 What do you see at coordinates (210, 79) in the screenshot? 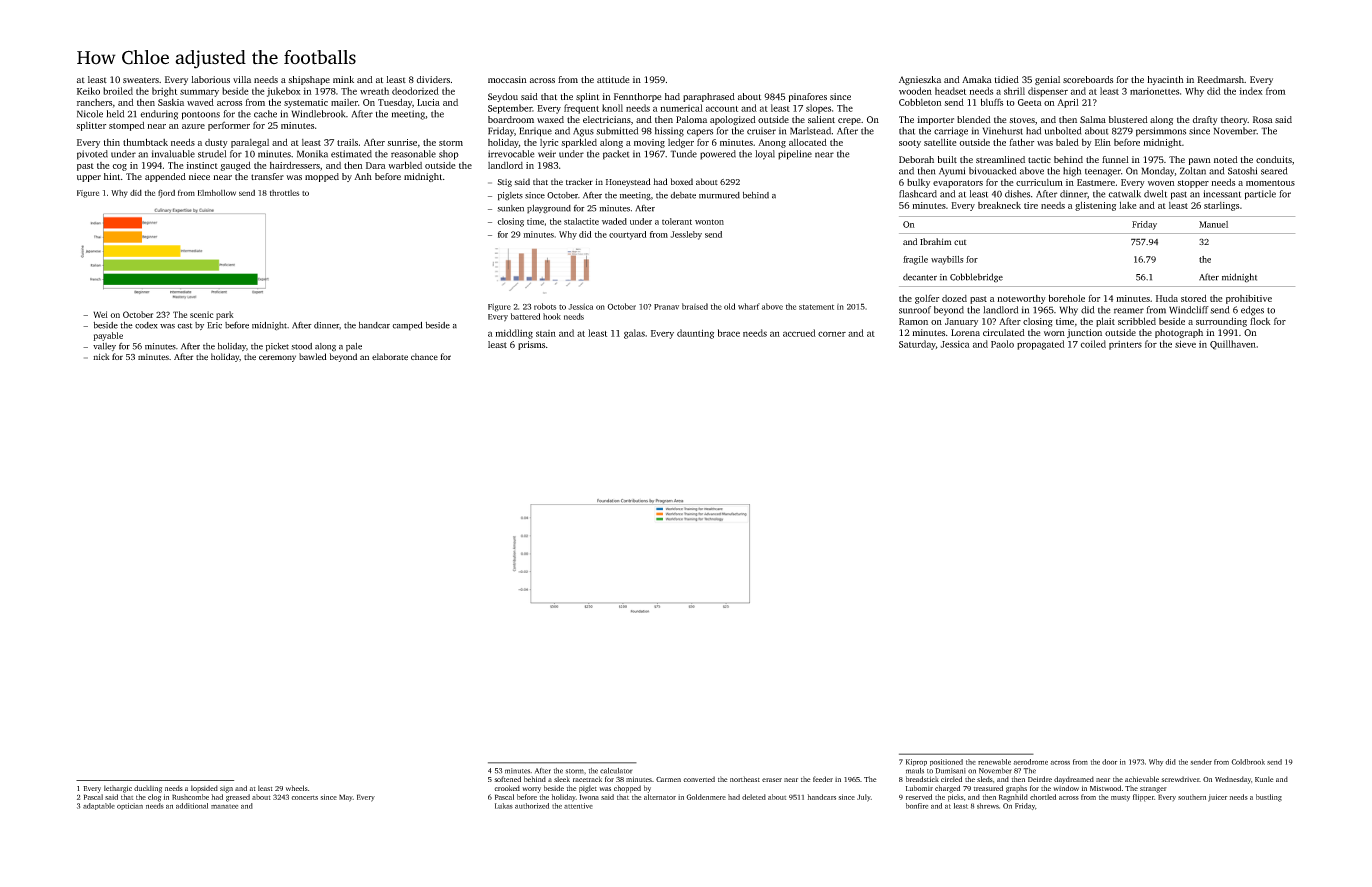
I see `laborious` at bounding box center [210, 79].
